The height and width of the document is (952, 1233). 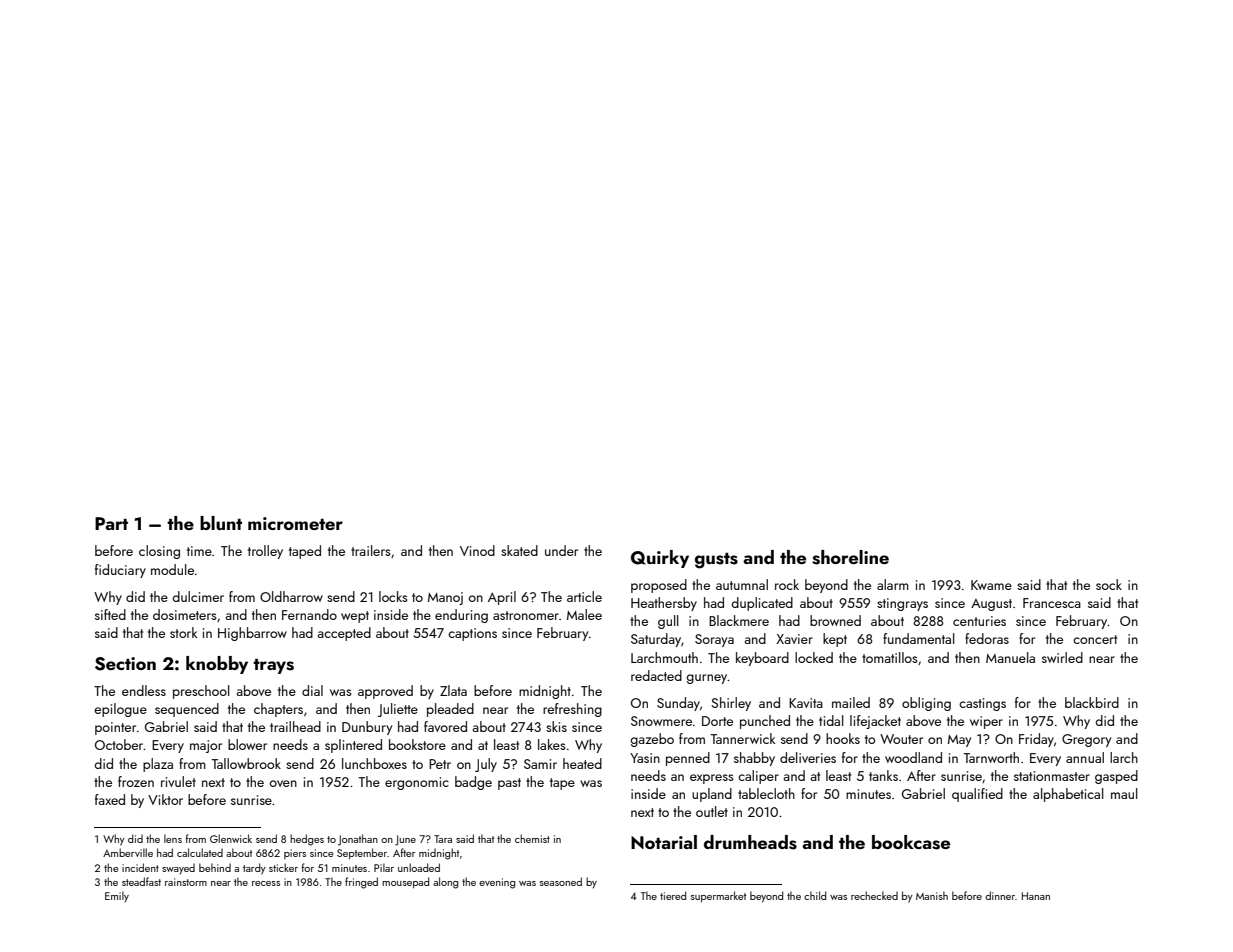 What do you see at coordinates (742, 584) in the document?
I see `autumnal` at bounding box center [742, 584].
